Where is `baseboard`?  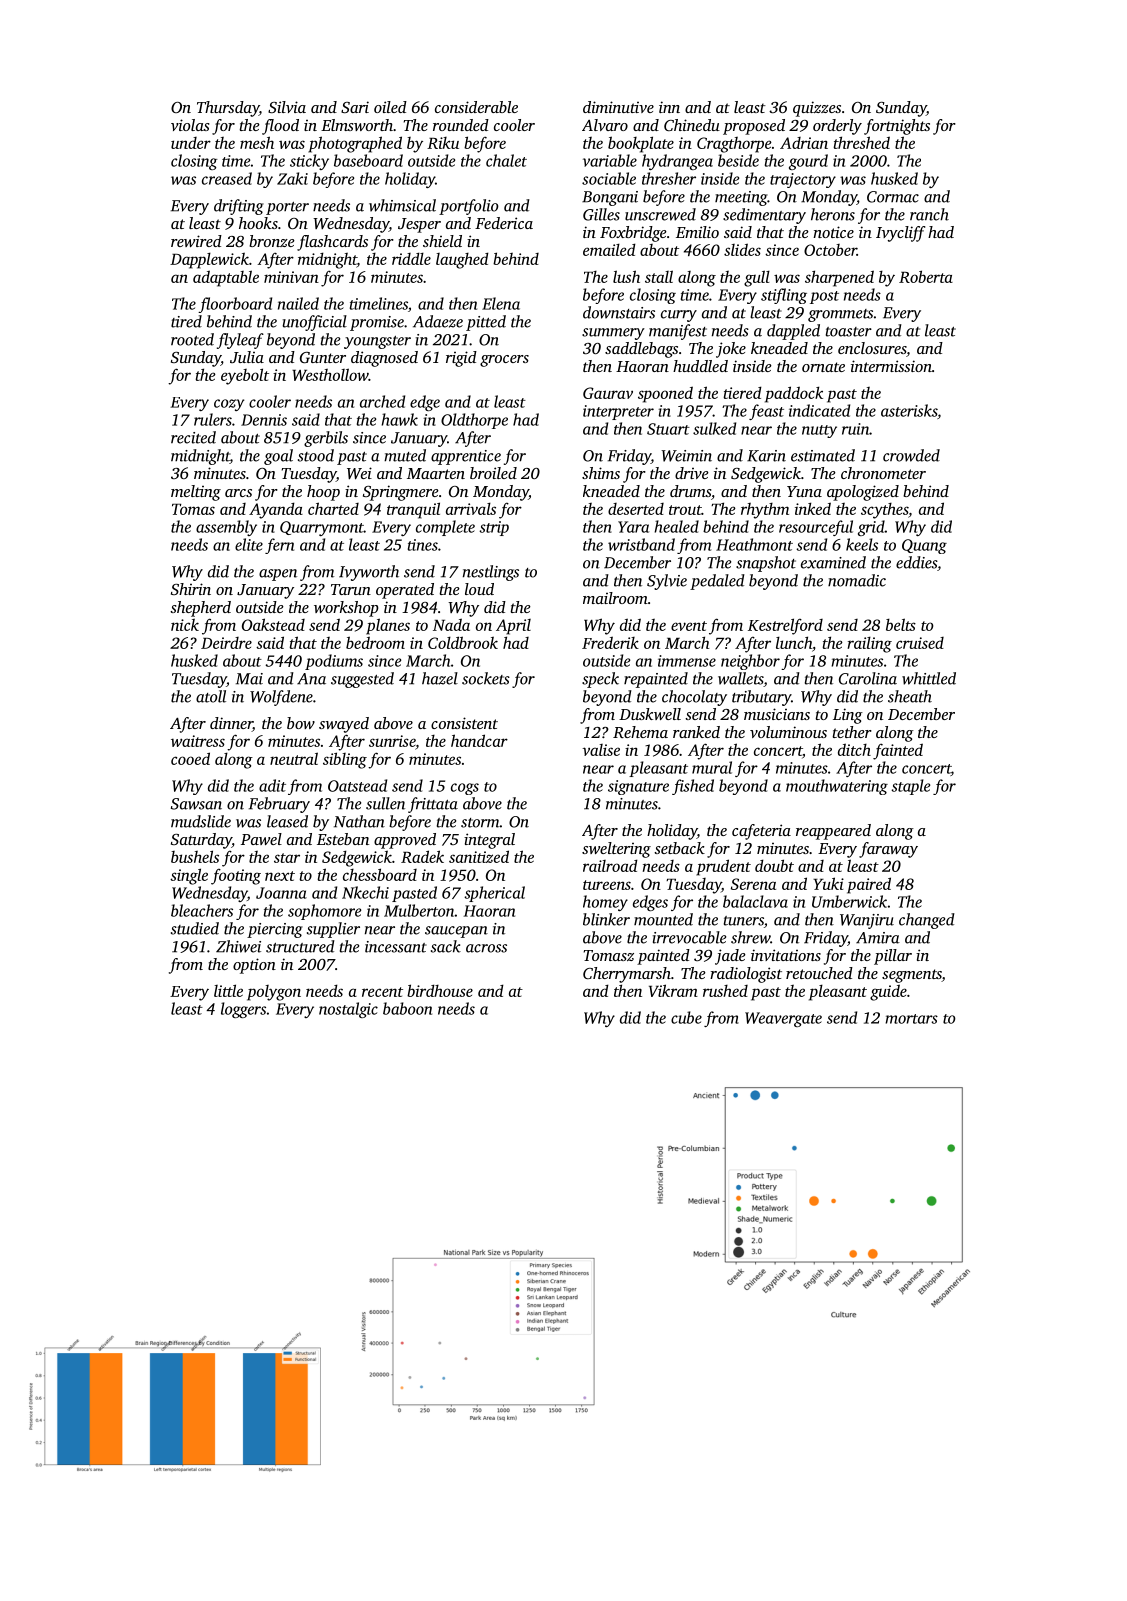
baseboard is located at coordinates (368, 160).
